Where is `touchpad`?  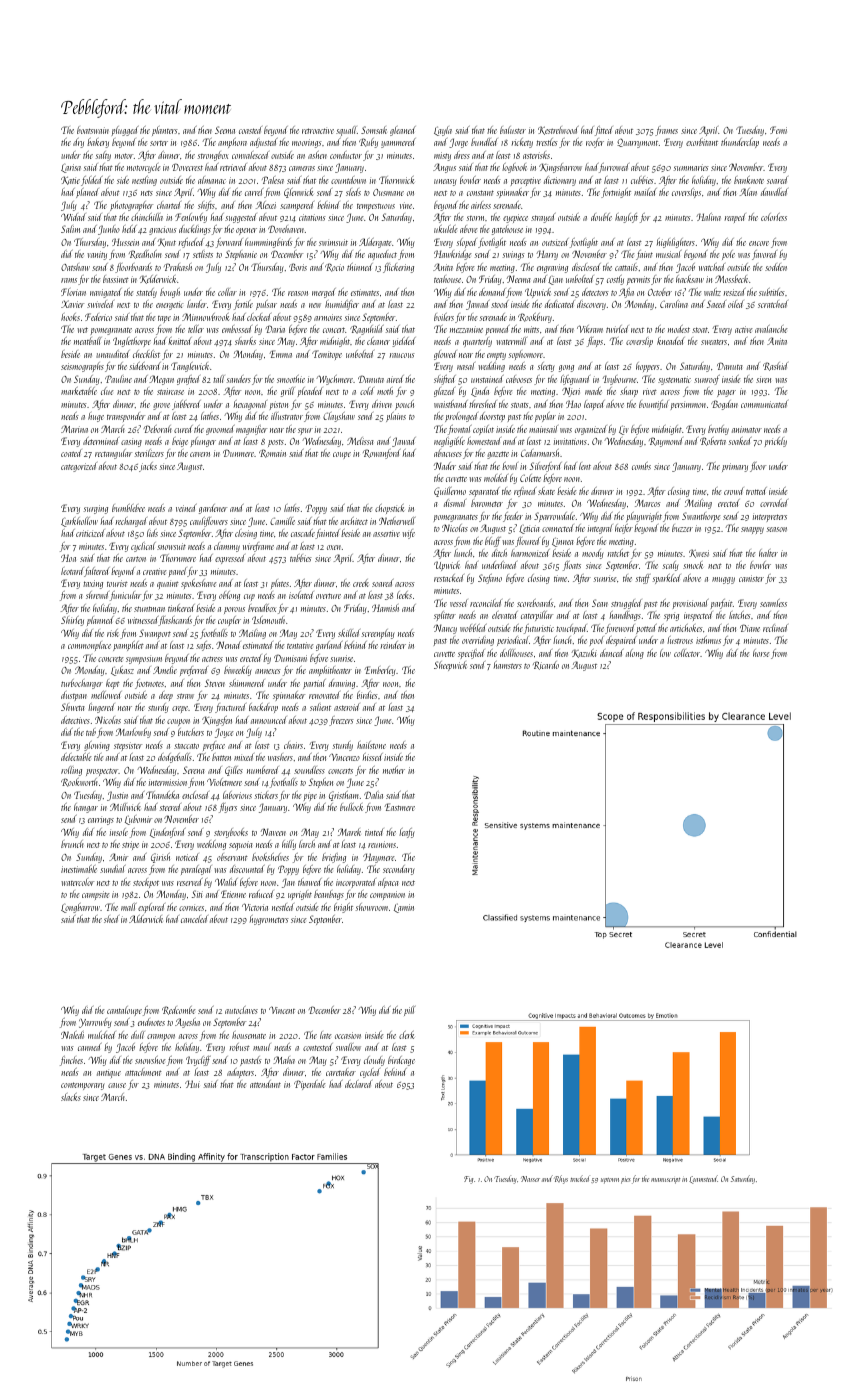 touchpad is located at coordinates (571, 629).
